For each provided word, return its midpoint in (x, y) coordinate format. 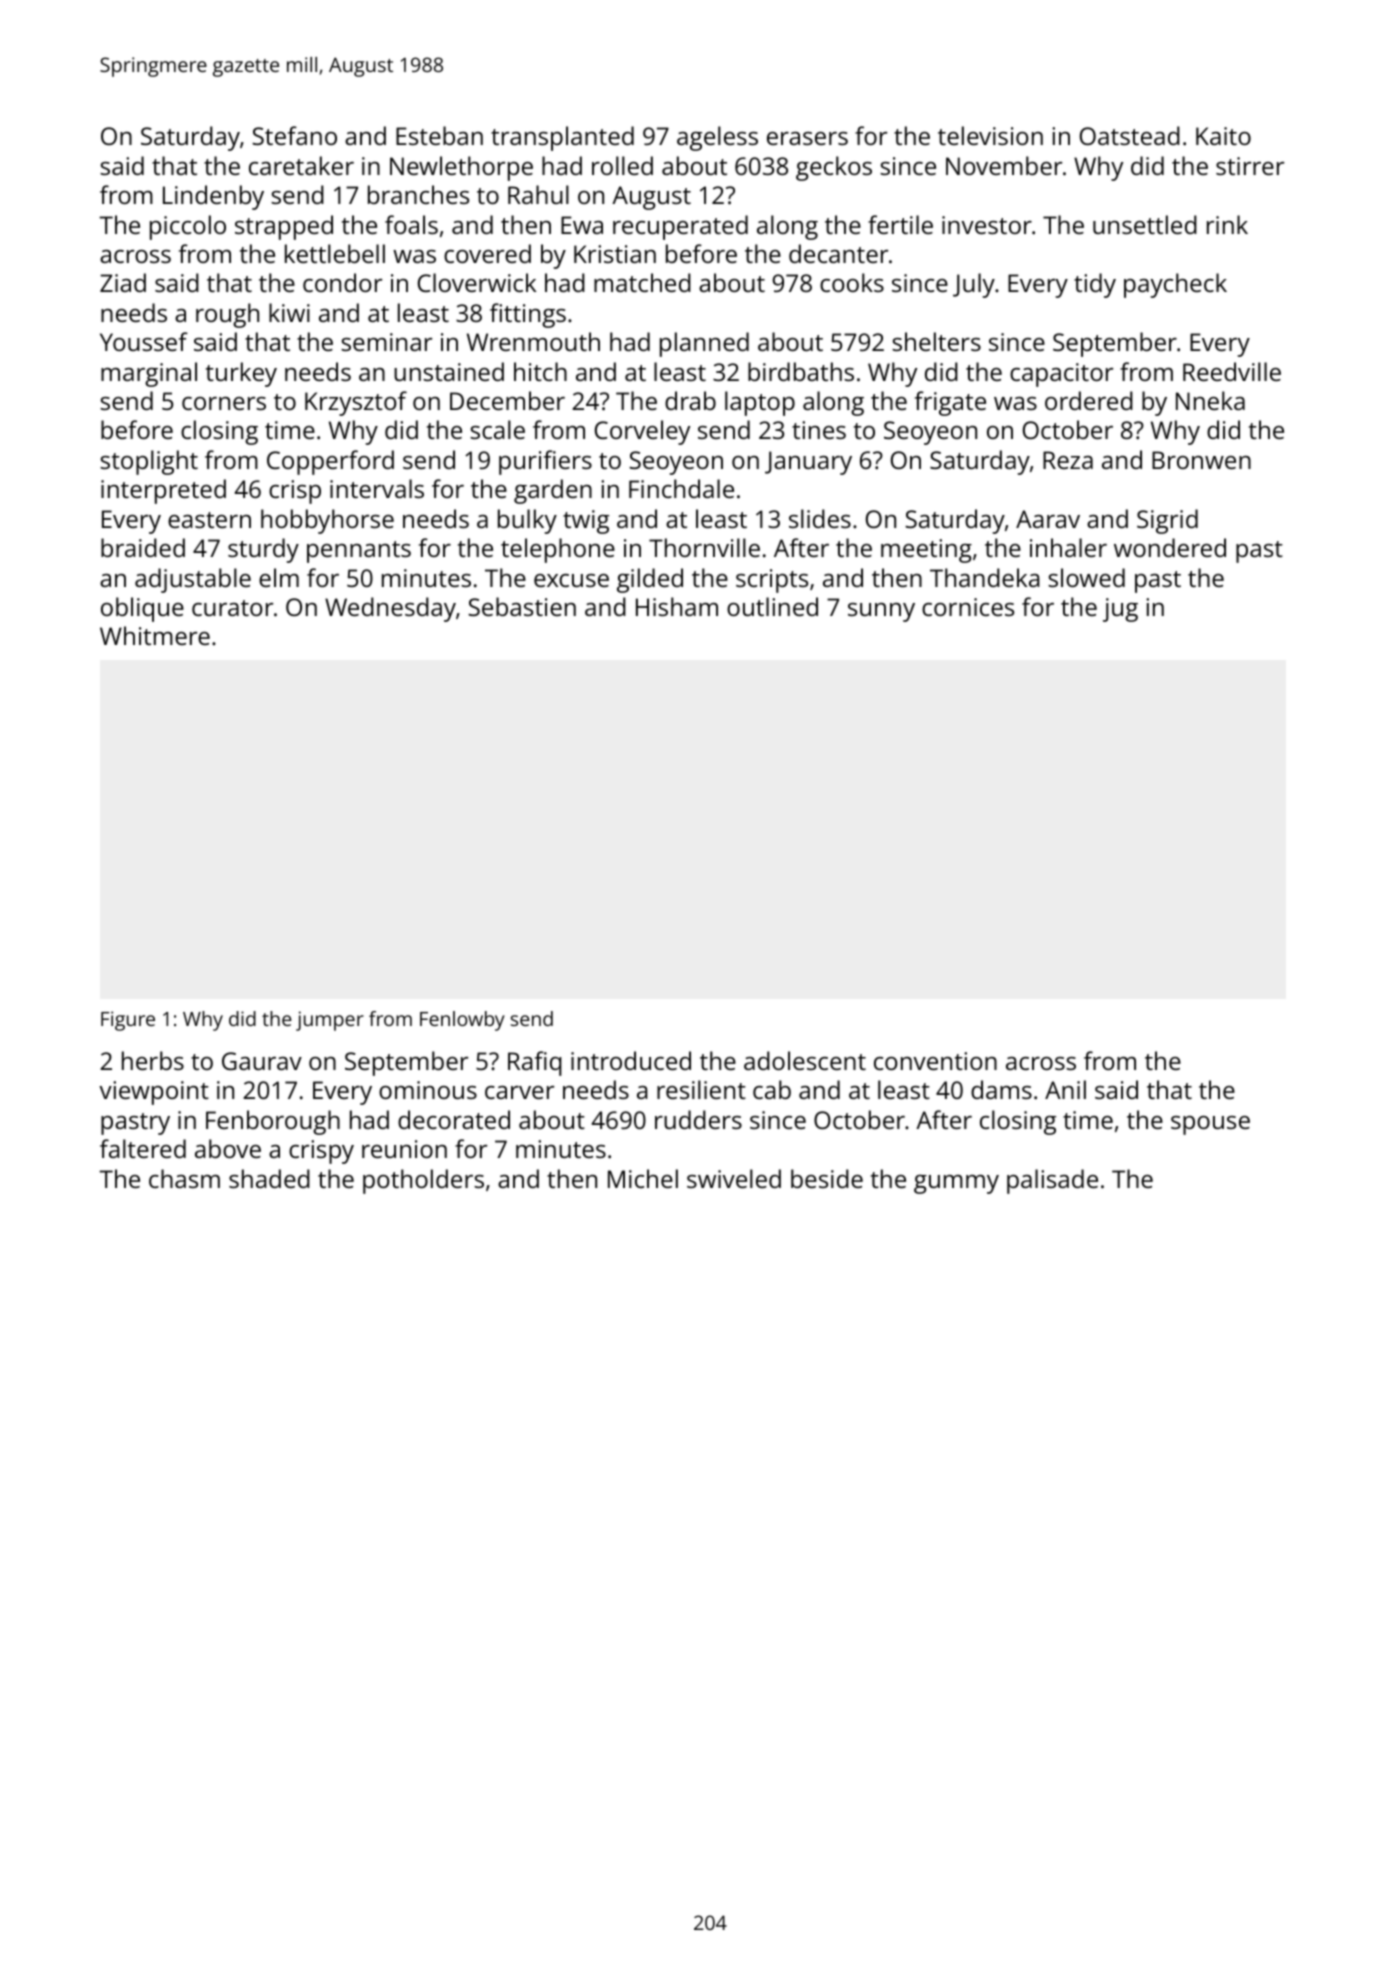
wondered (1170, 547)
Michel (643, 1178)
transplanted (562, 138)
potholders (423, 1181)
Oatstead (1130, 135)
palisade (1052, 1181)
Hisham (677, 606)
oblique (142, 609)
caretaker (301, 165)
